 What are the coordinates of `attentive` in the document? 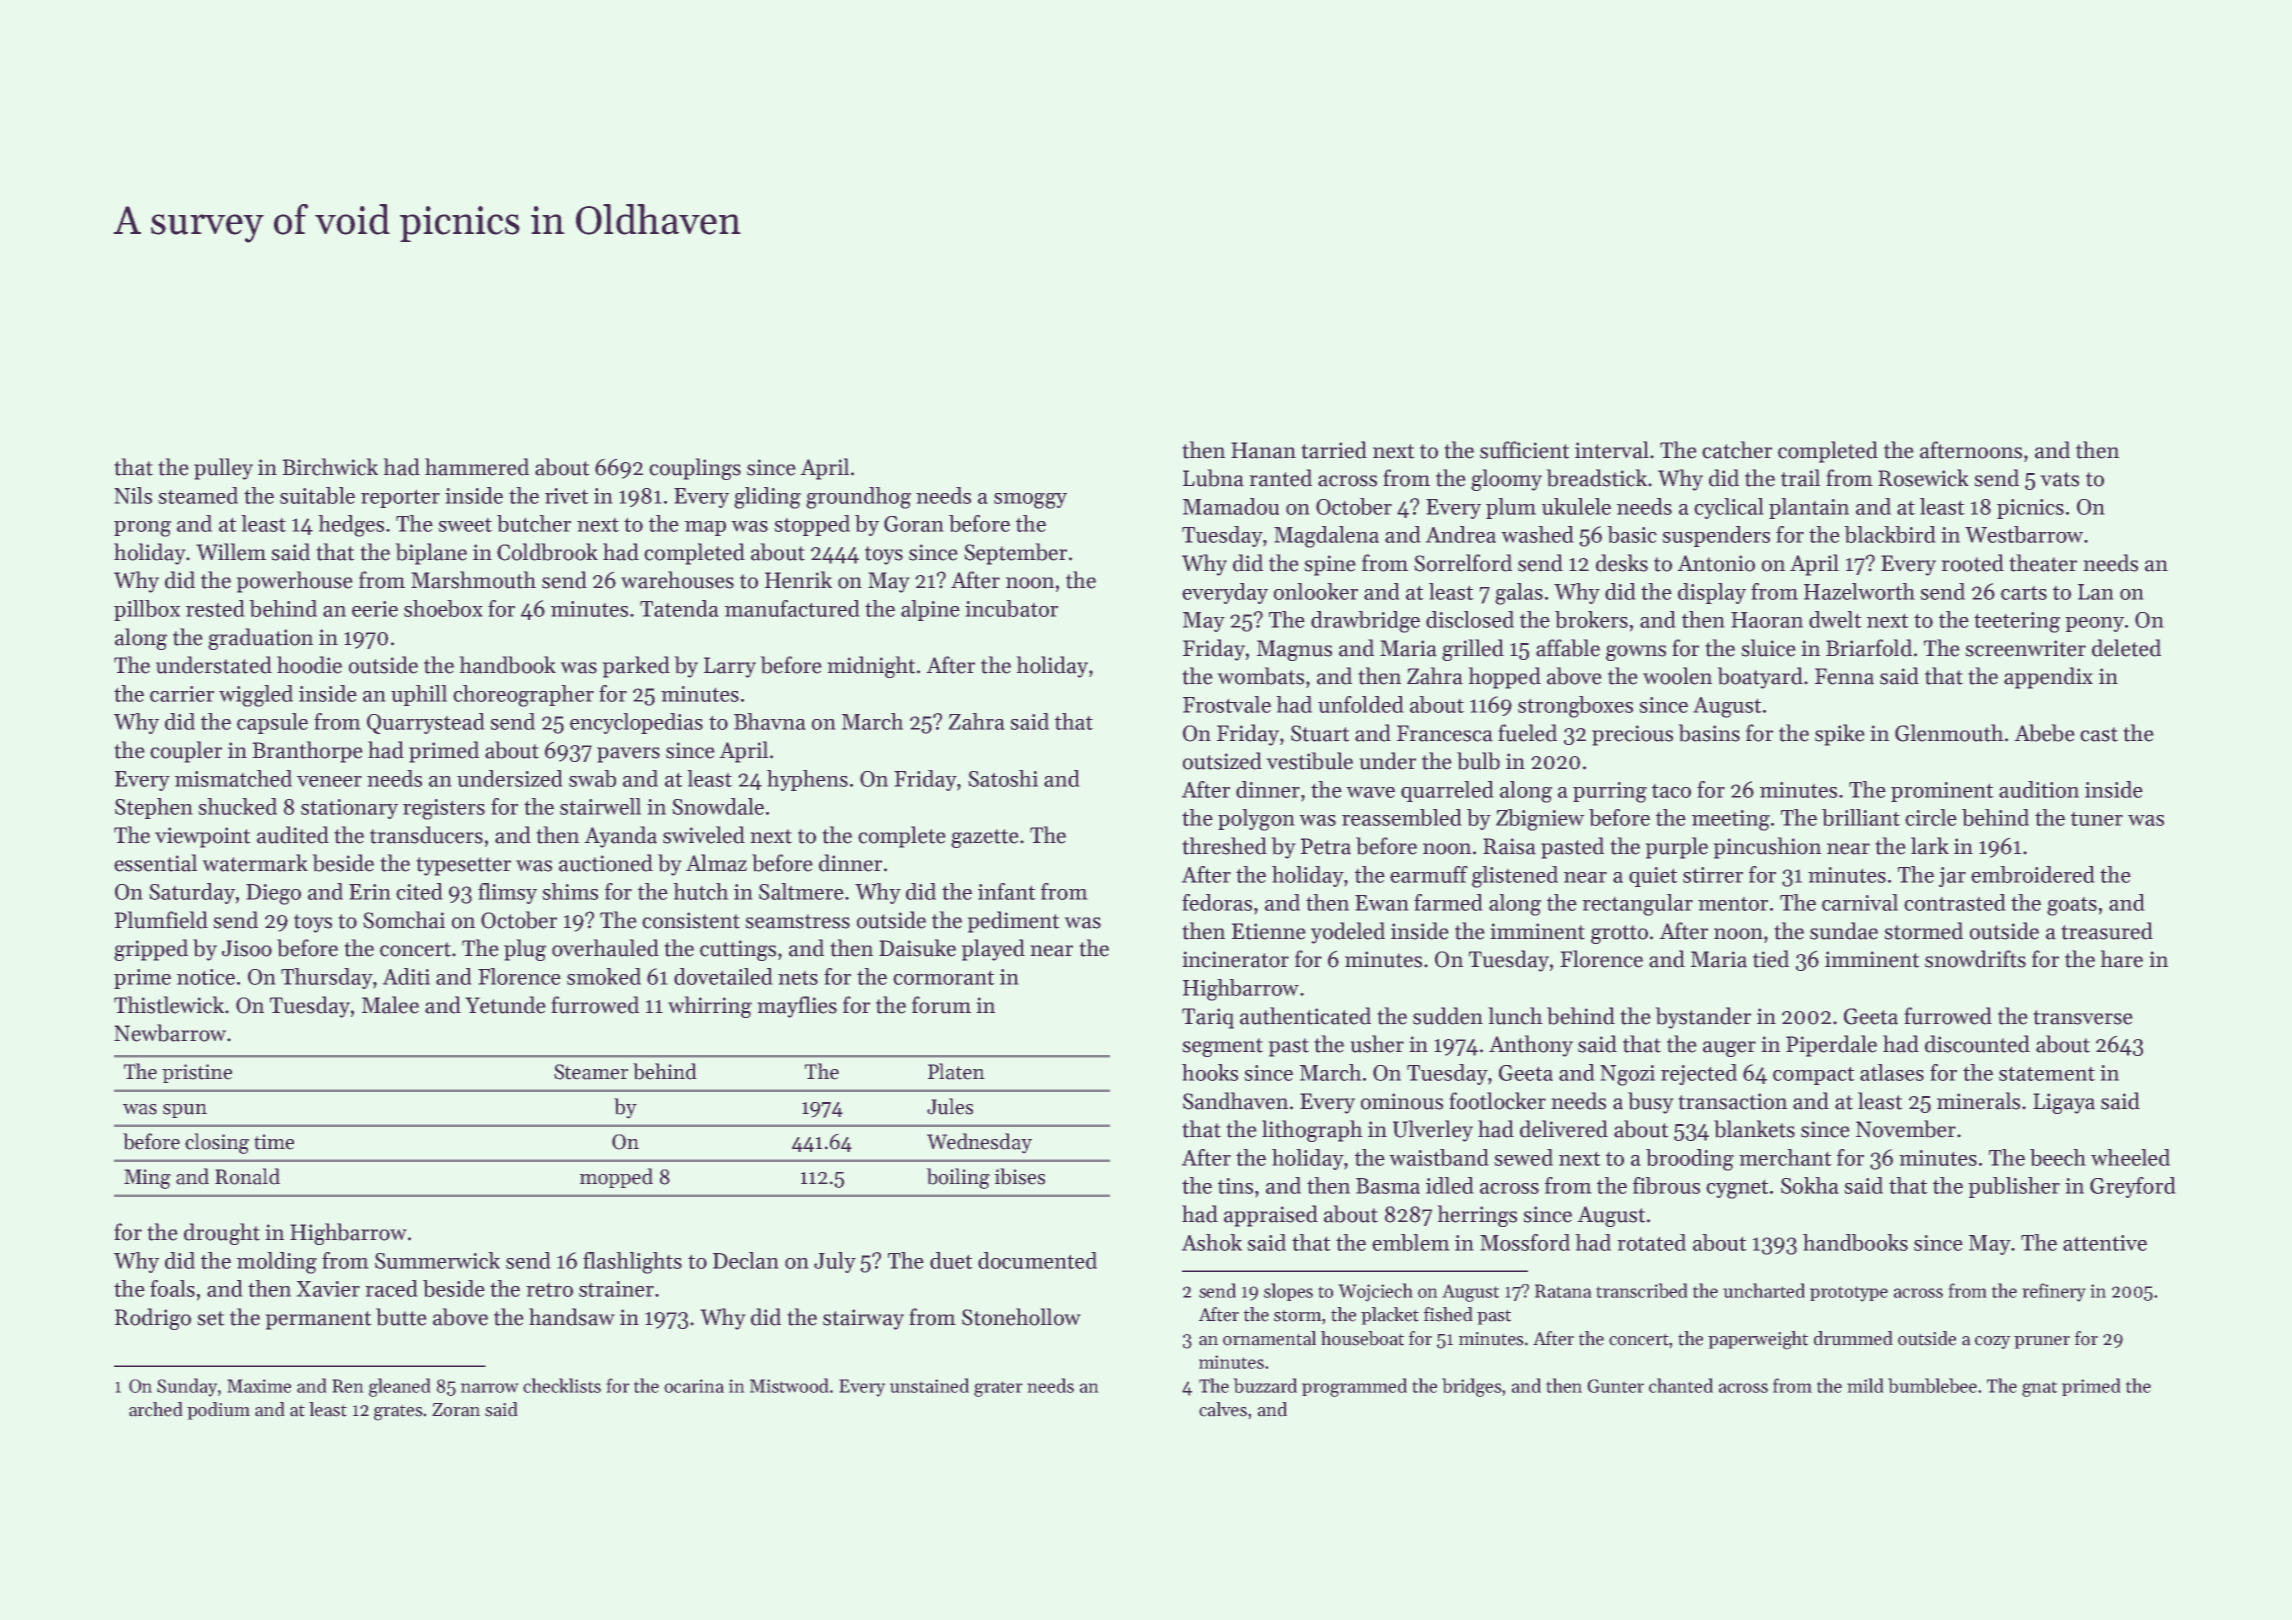 It's located at (2105, 1243).
